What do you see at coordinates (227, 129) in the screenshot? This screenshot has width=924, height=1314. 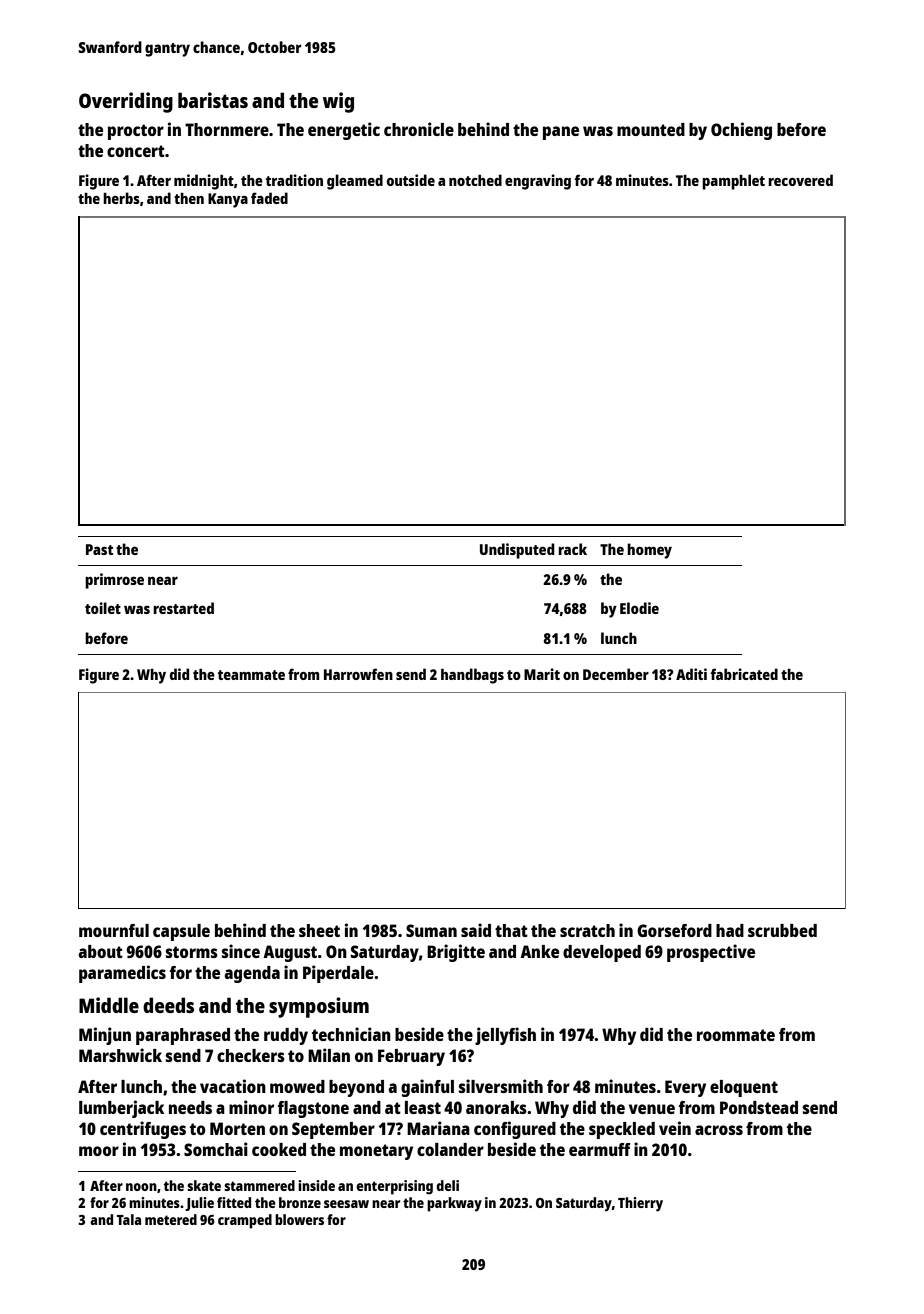 I see `Thornmere` at bounding box center [227, 129].
